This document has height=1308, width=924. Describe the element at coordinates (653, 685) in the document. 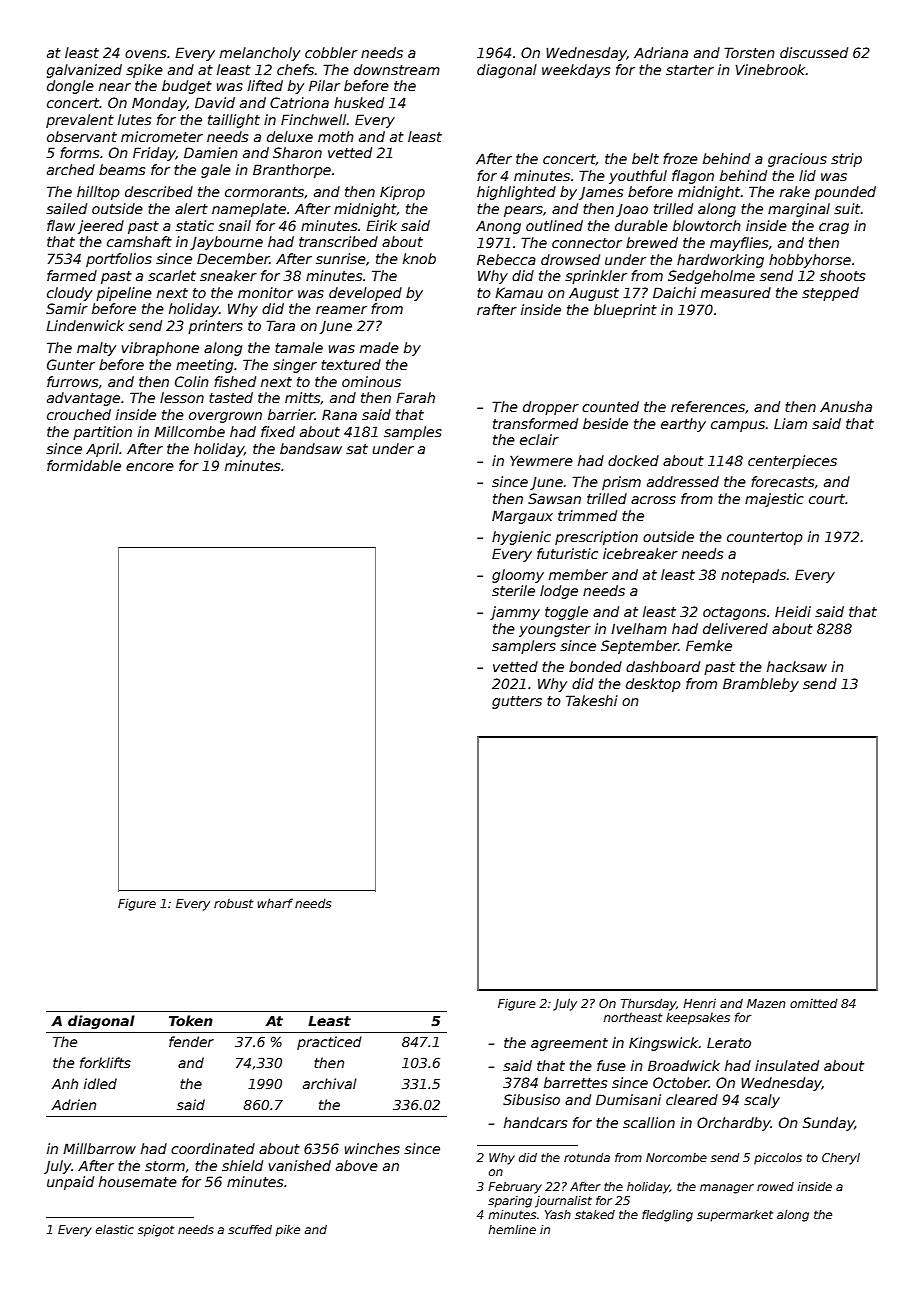

I see `desktop` at that location.
